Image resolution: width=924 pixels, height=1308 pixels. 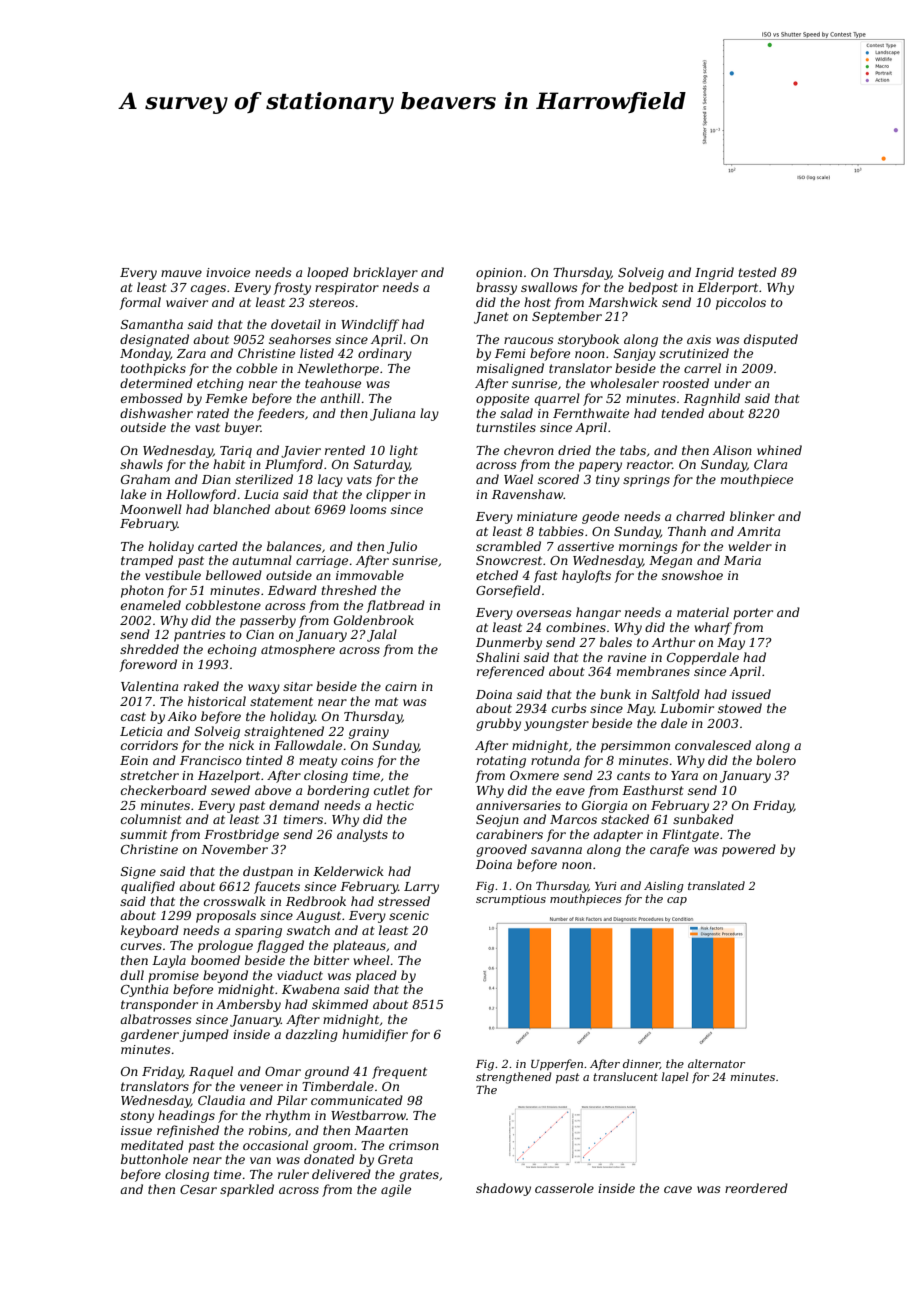 What do you see at coordinates (714, 273) in the screenshot?
I see `Ingrid` at bounding box center [714, 273].
